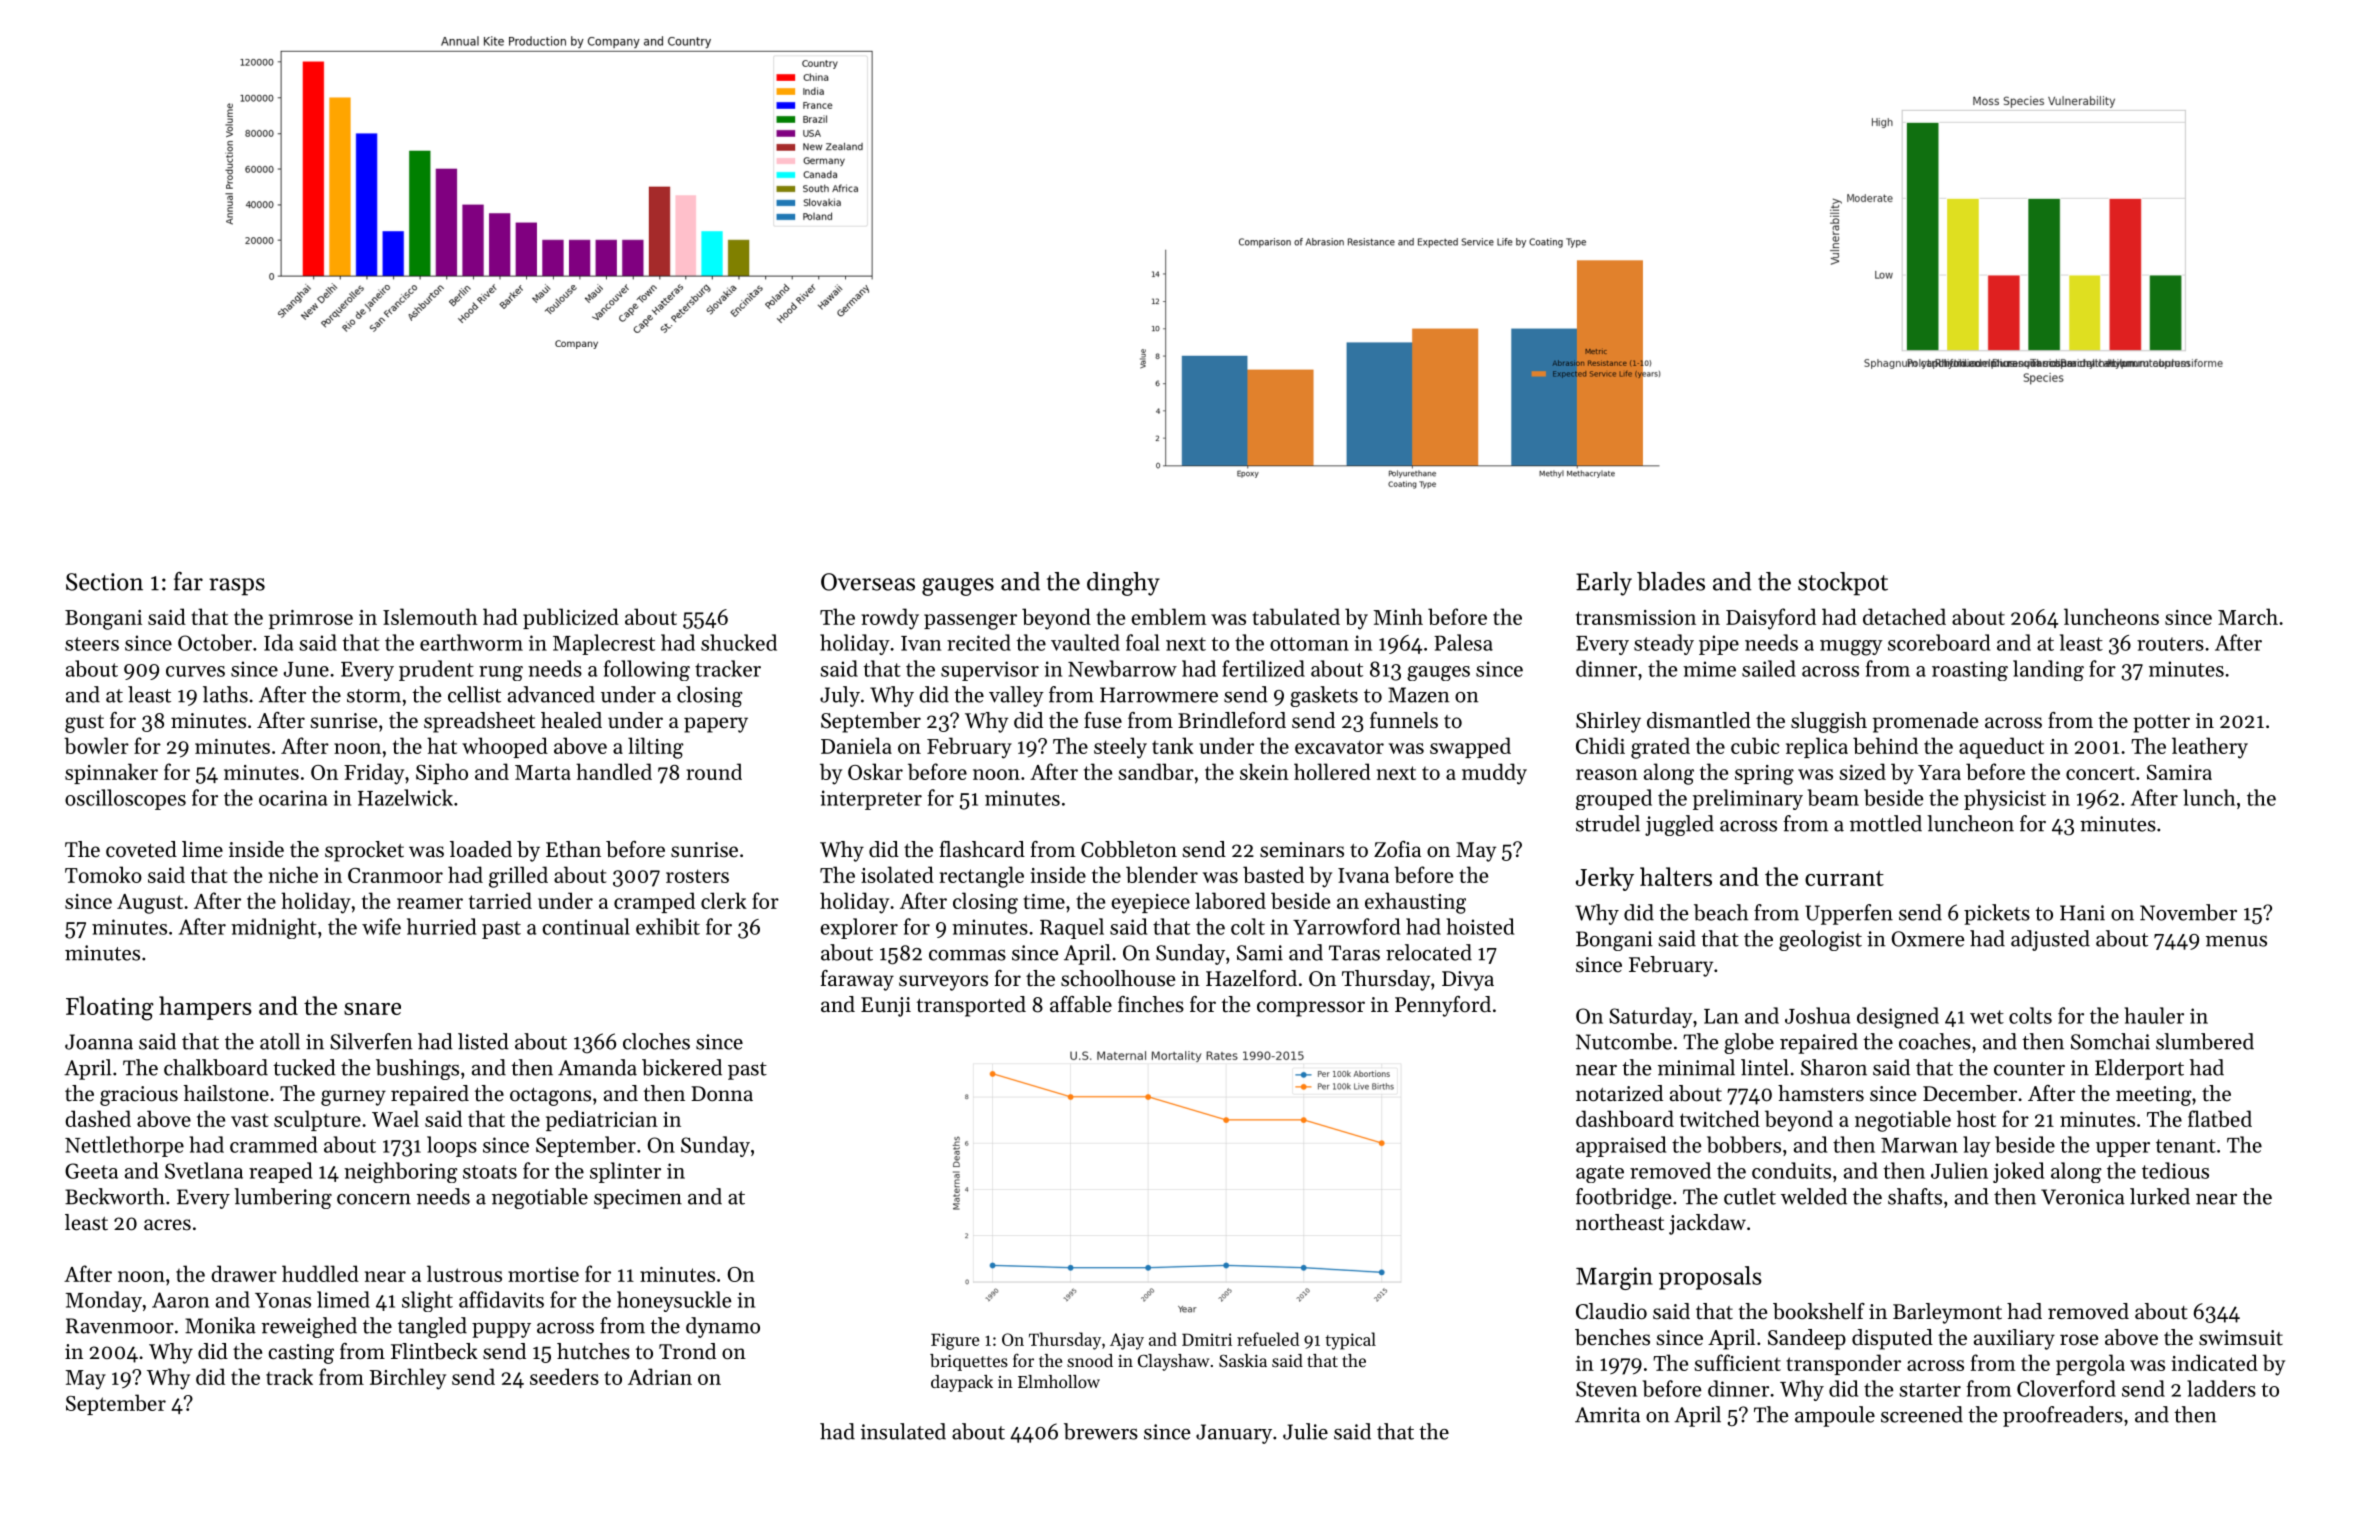 The image size is (2354, 1523). Describe the element at coordinates (1123, 584) in the document. I see `dinghy` at that location.
